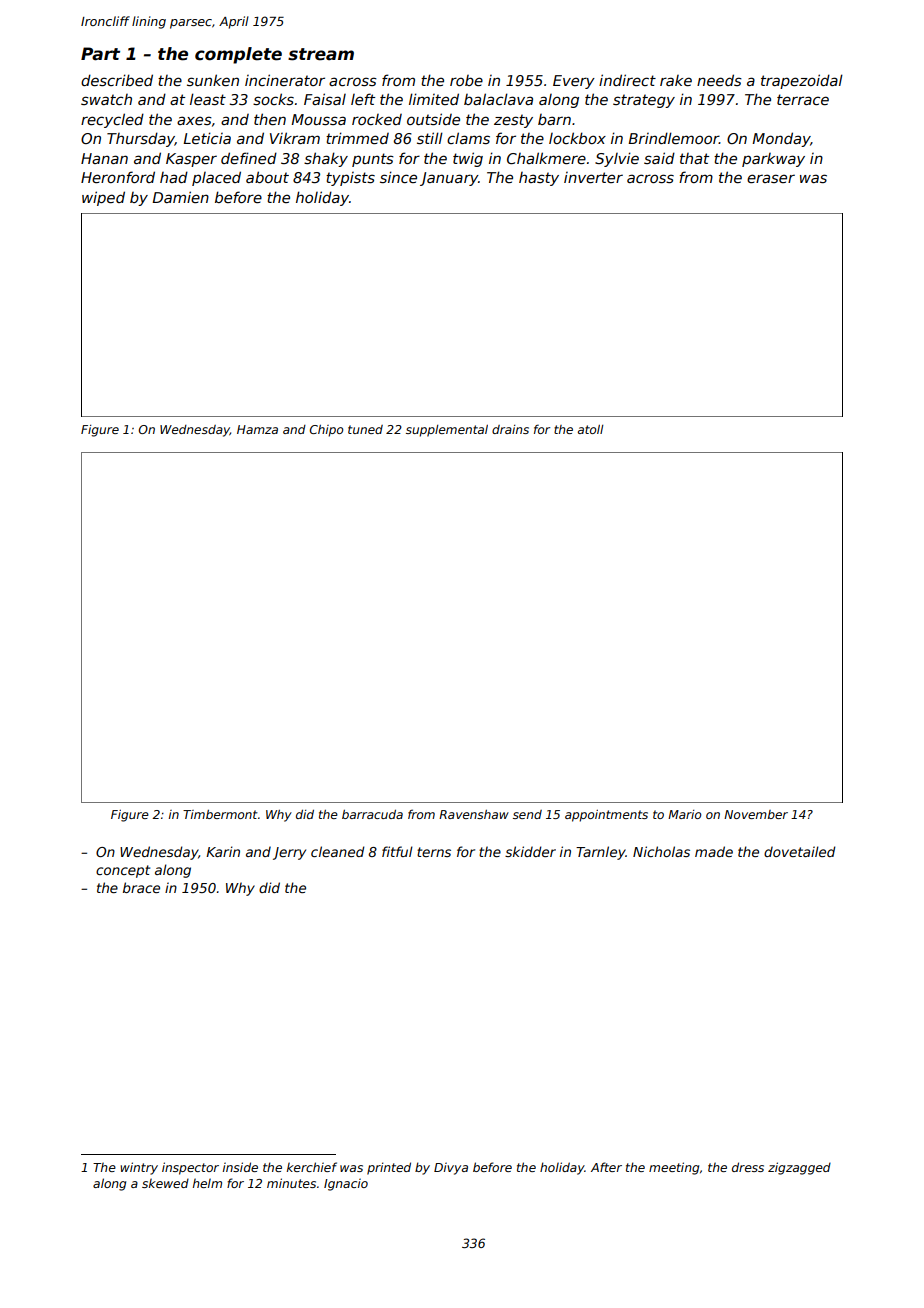 The width and height of the image is (924, 1308). What do you see at coordinates (447, 431) in the image?
I see `supplemental` at bounding box center [447, 431].
